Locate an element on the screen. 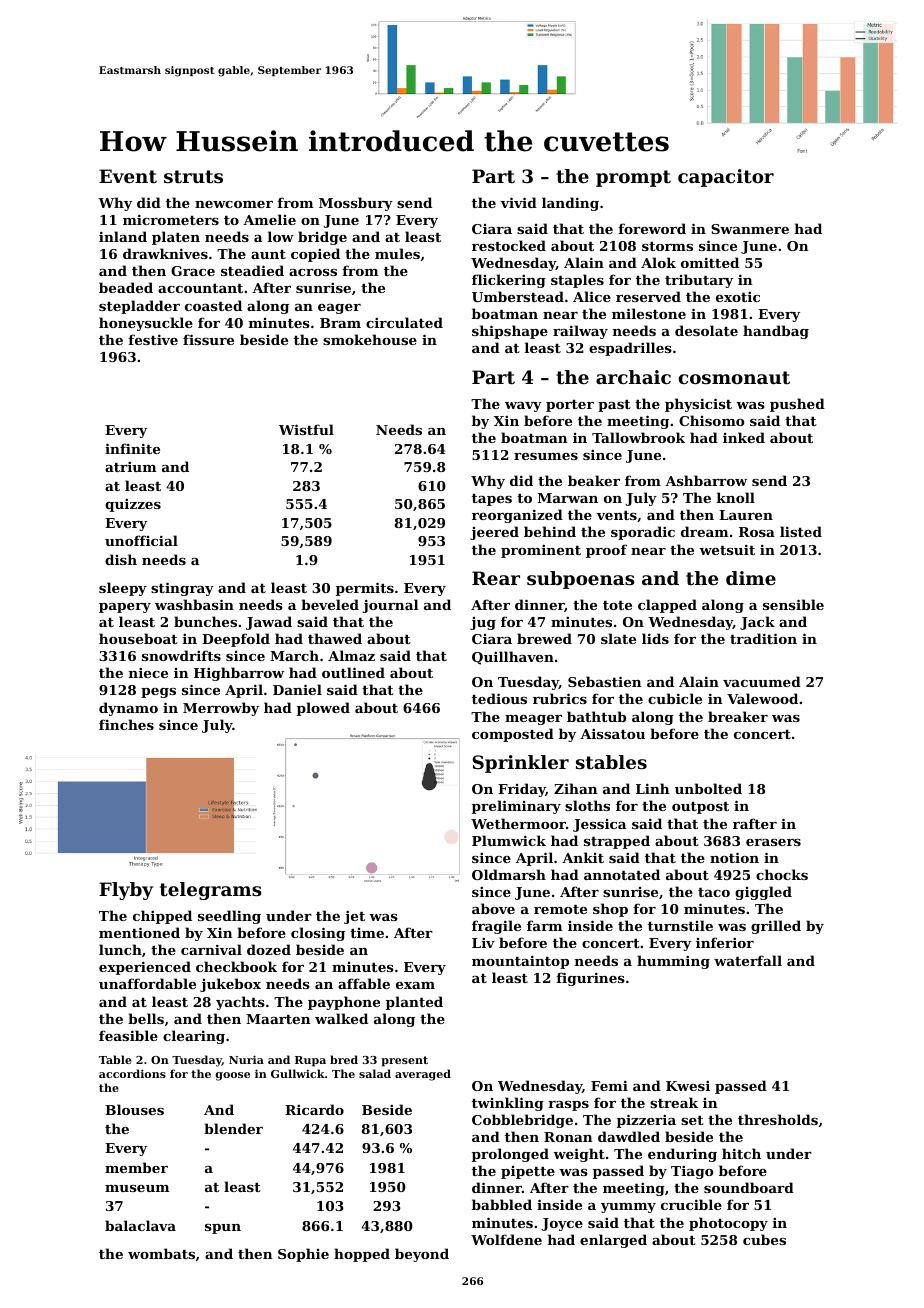  Daniel is located at coordinates (297, 689).
